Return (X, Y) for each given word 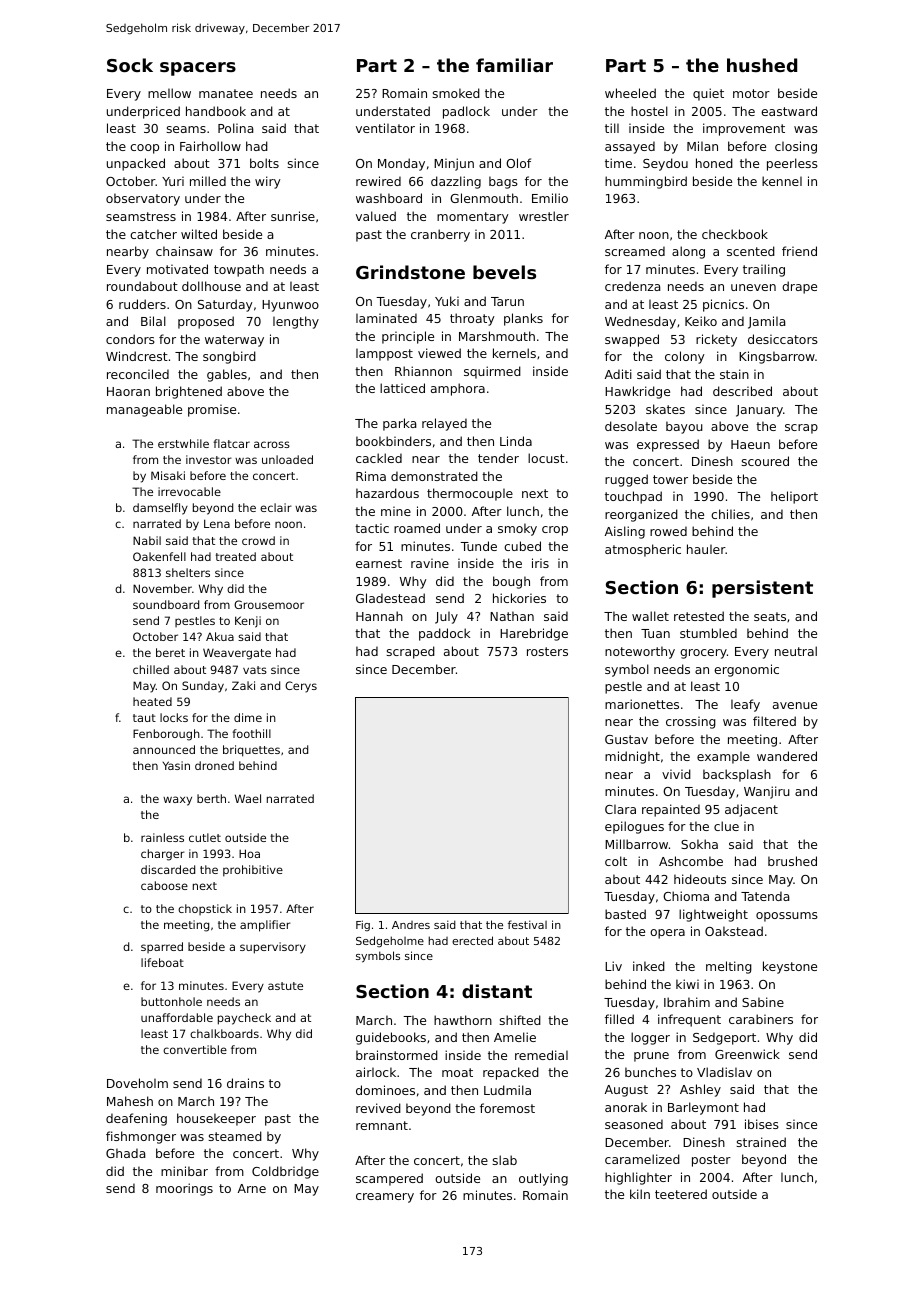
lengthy (296, 322)
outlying (543, 1179)
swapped (632, 340)
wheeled (630, 93)
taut (144, 718)
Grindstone (410, 272)
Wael (248, 798)
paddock (444, 634)
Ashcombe (691, 861)
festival (527, 924)
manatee (226, 93)
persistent (762, 589)
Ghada (125, 1153)
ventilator (385, 128)
